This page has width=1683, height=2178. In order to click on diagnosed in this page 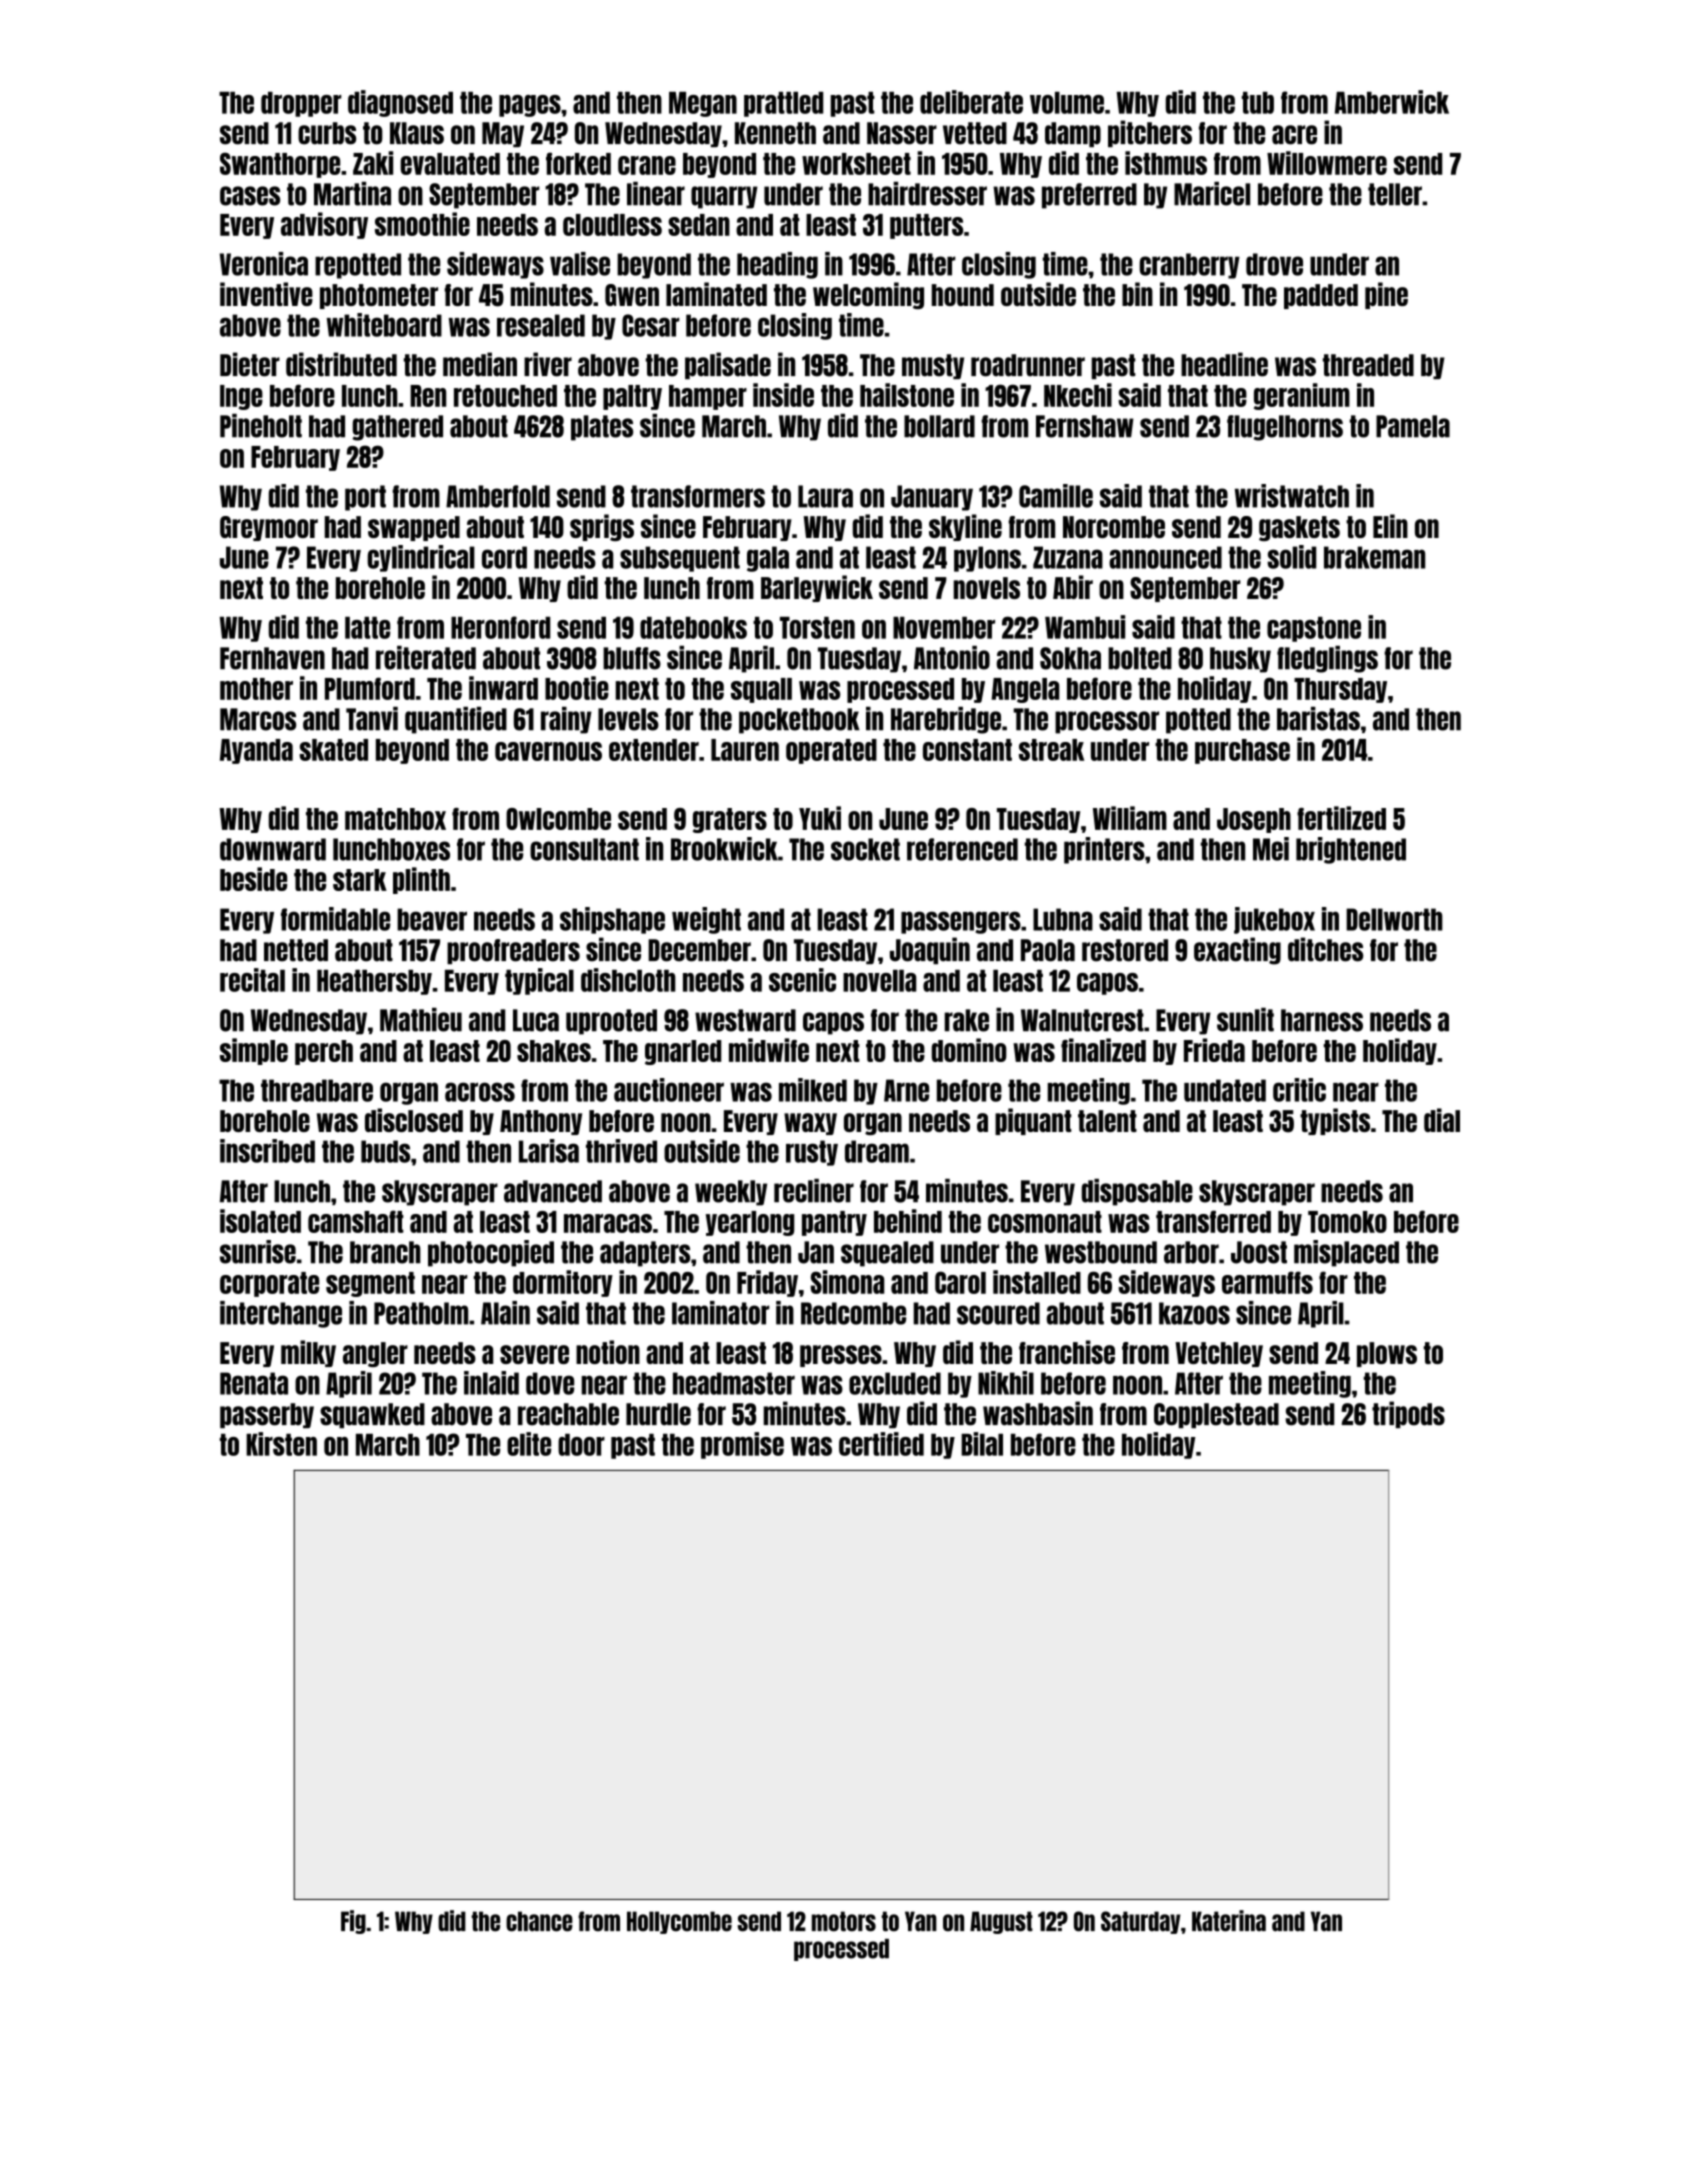, I will do `click(400, 103)`.
